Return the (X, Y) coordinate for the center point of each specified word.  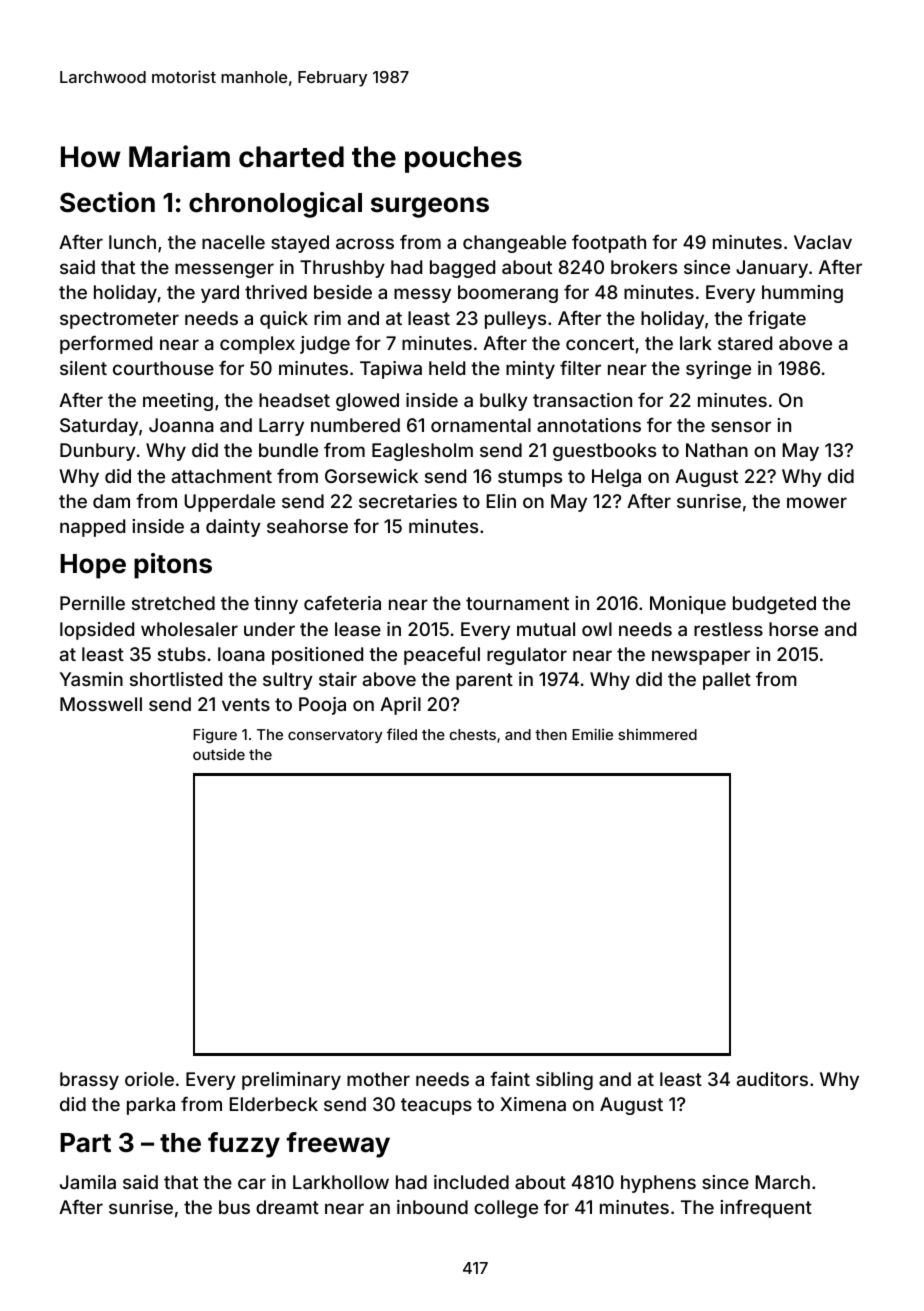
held (447, 368)
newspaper (701, 657)
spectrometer (119, 320)
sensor (741, 426)
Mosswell (101, 704)
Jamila (88, 1182)
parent (484, 681)
